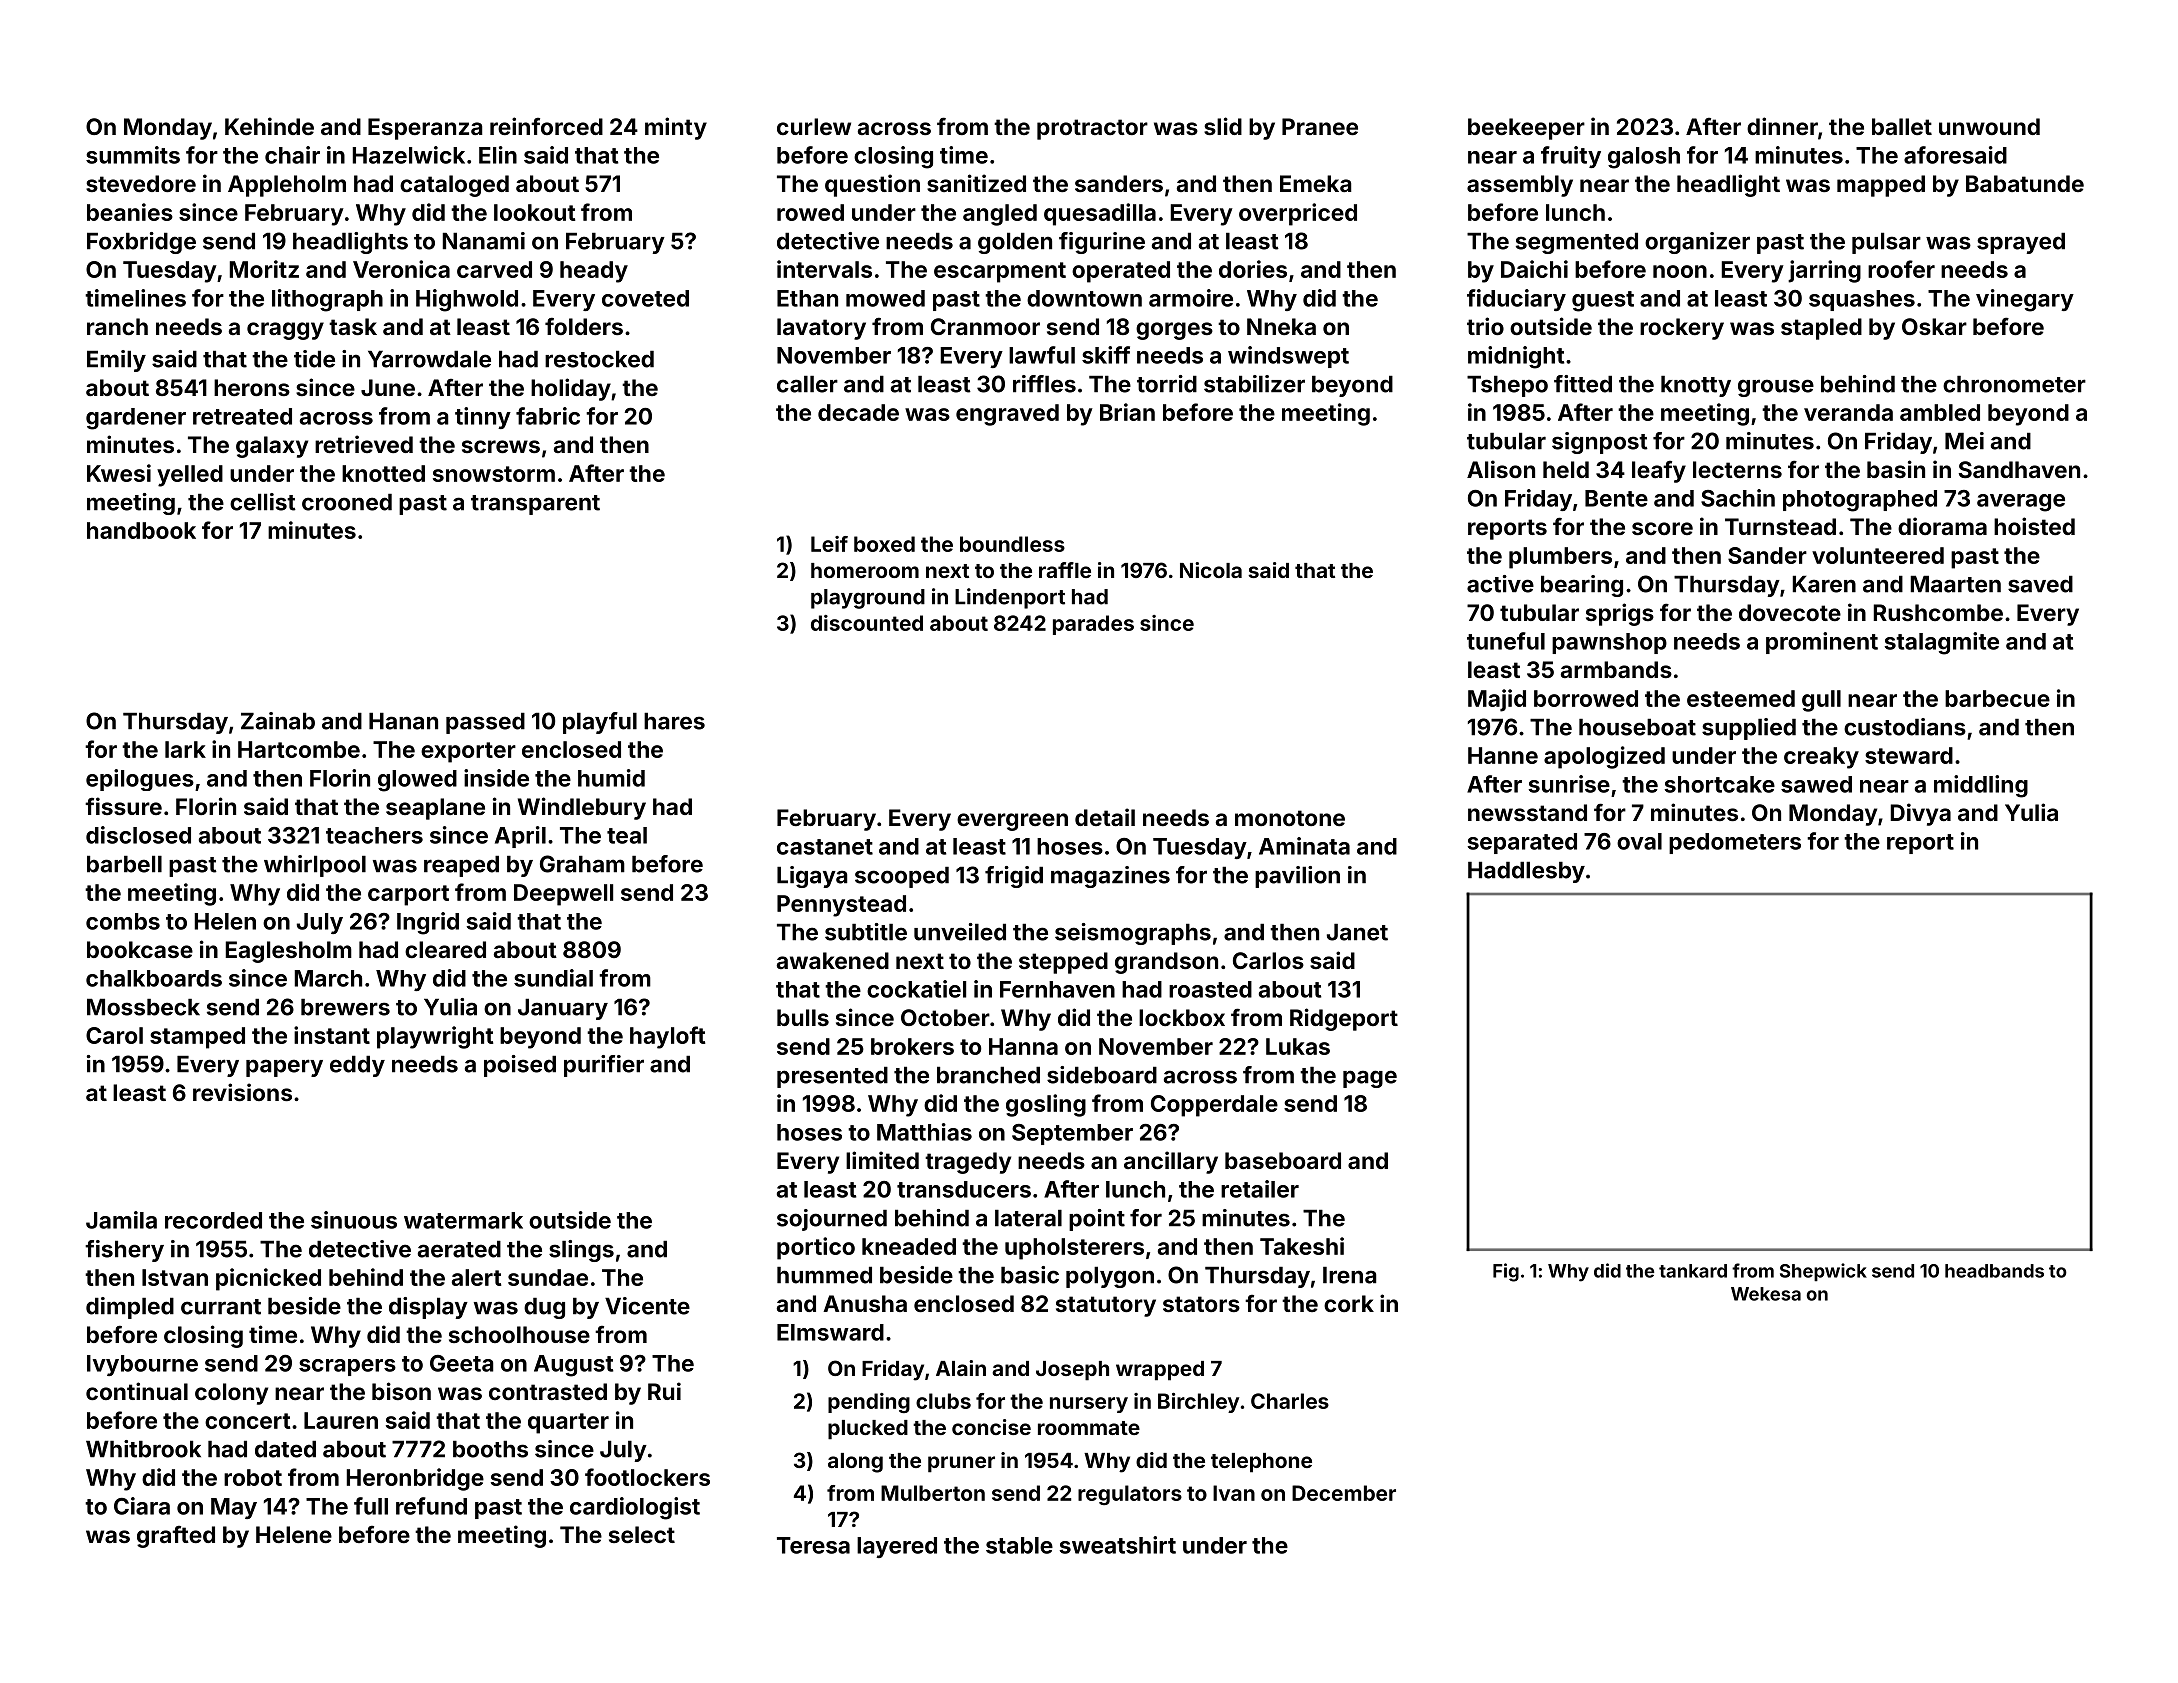 This document has width=2178, height=1683. What do you see at coordinates (485, 723) in the document?
I see `passed` at bounding box center [485, 723].
